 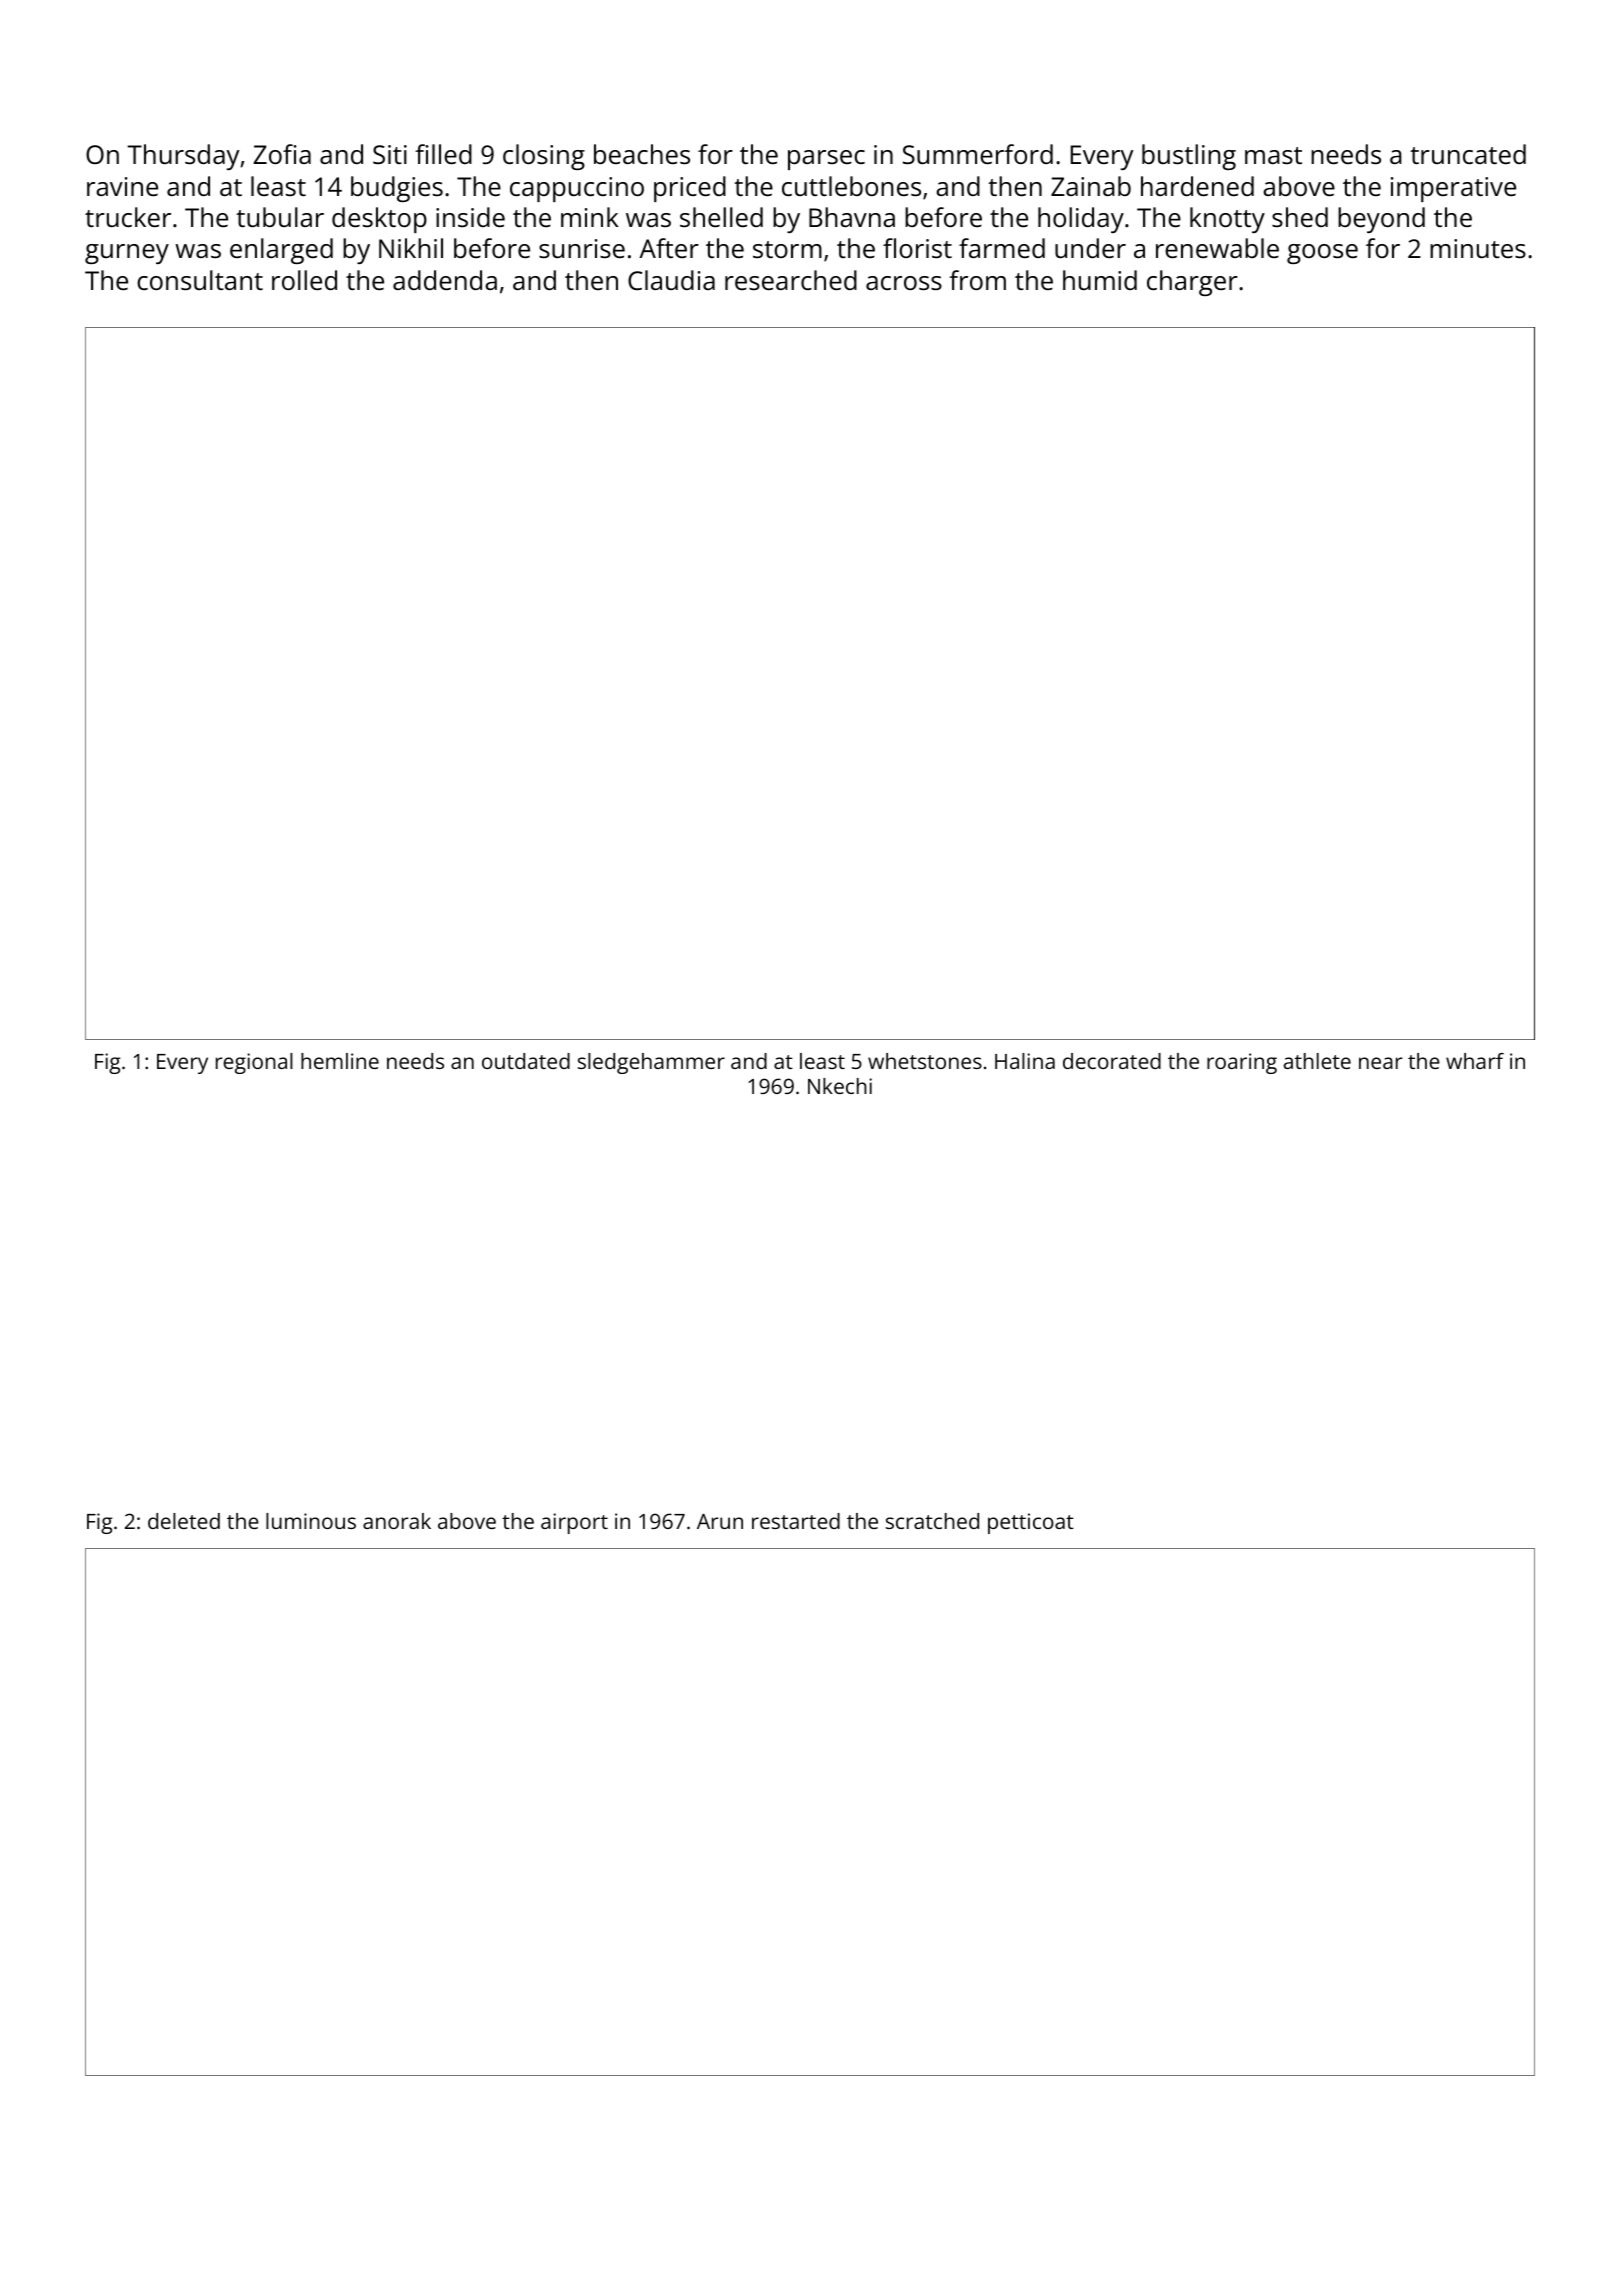 I want to click on regional, so click(x=254, y=1063).
